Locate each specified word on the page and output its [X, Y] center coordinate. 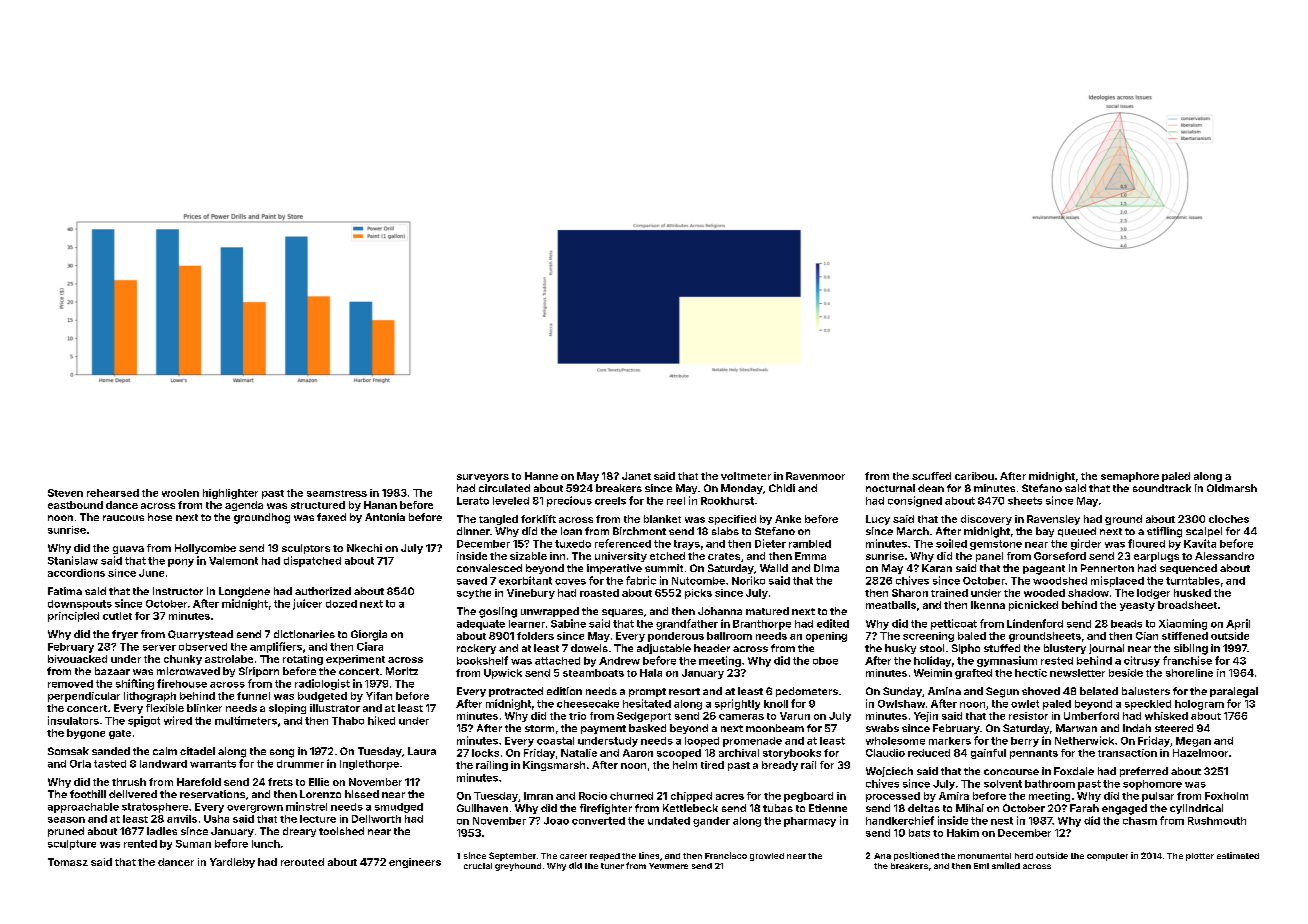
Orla [80, 764]
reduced [929, 753]
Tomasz [68, 862]
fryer [125, 635]
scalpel [1204, 532]
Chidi [782, 488]
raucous [123, 518]
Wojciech [889, 772]
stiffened [1185, 636]
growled [767, 857]
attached [557, 661]
